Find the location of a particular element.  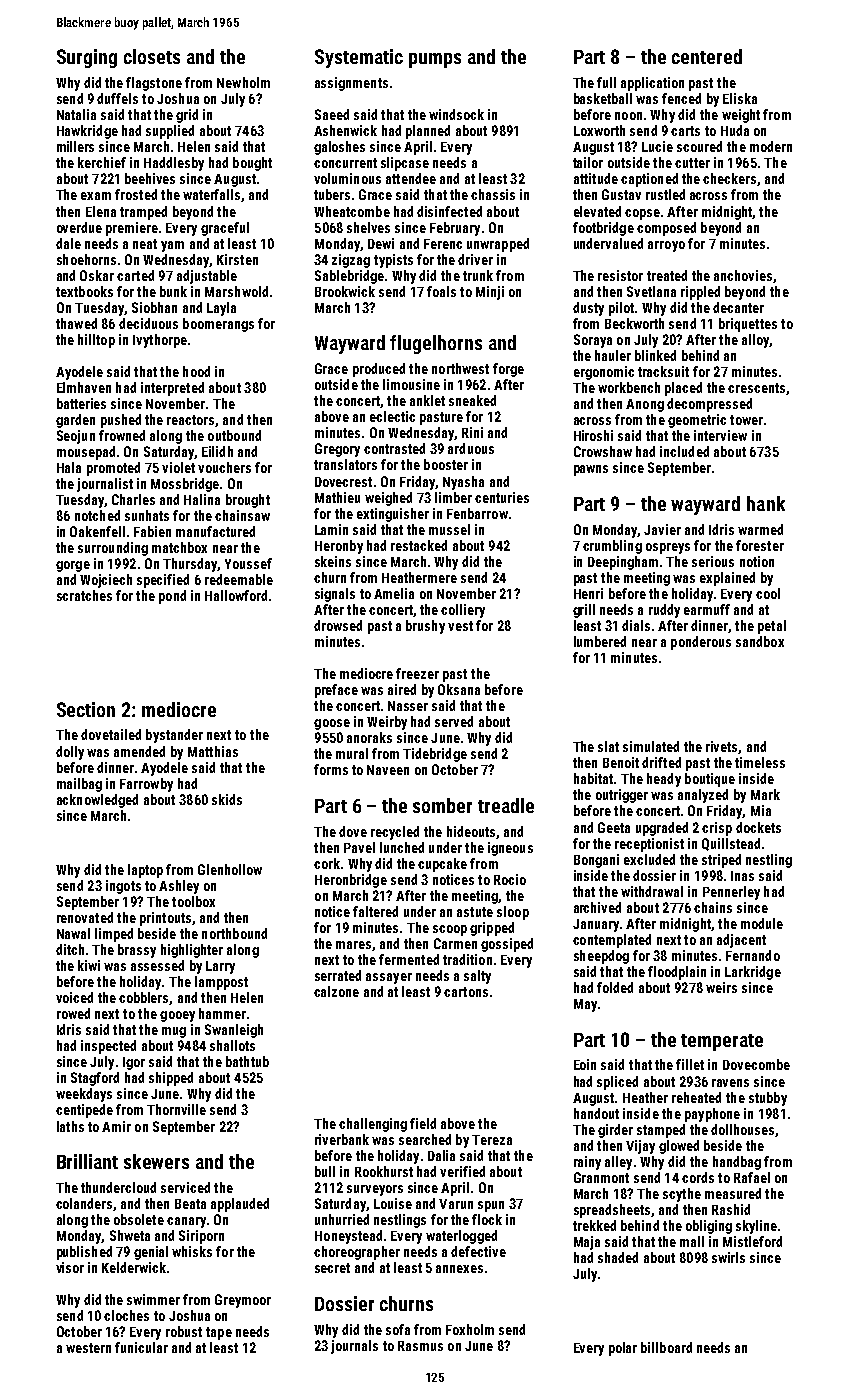

withdrawal is located at coordinates (652, 891).
